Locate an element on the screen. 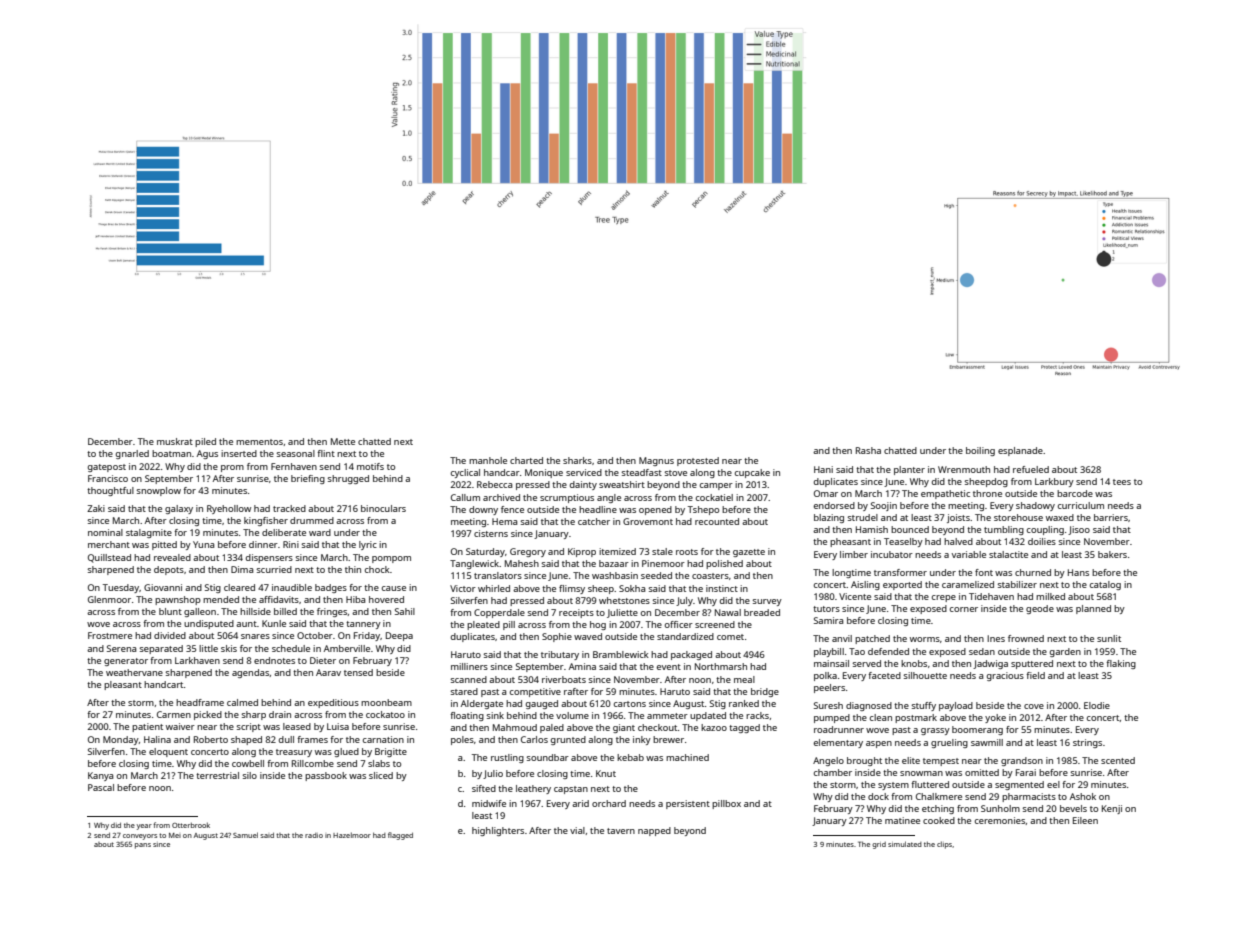  shrugged is located at coordinates (348, 479).
